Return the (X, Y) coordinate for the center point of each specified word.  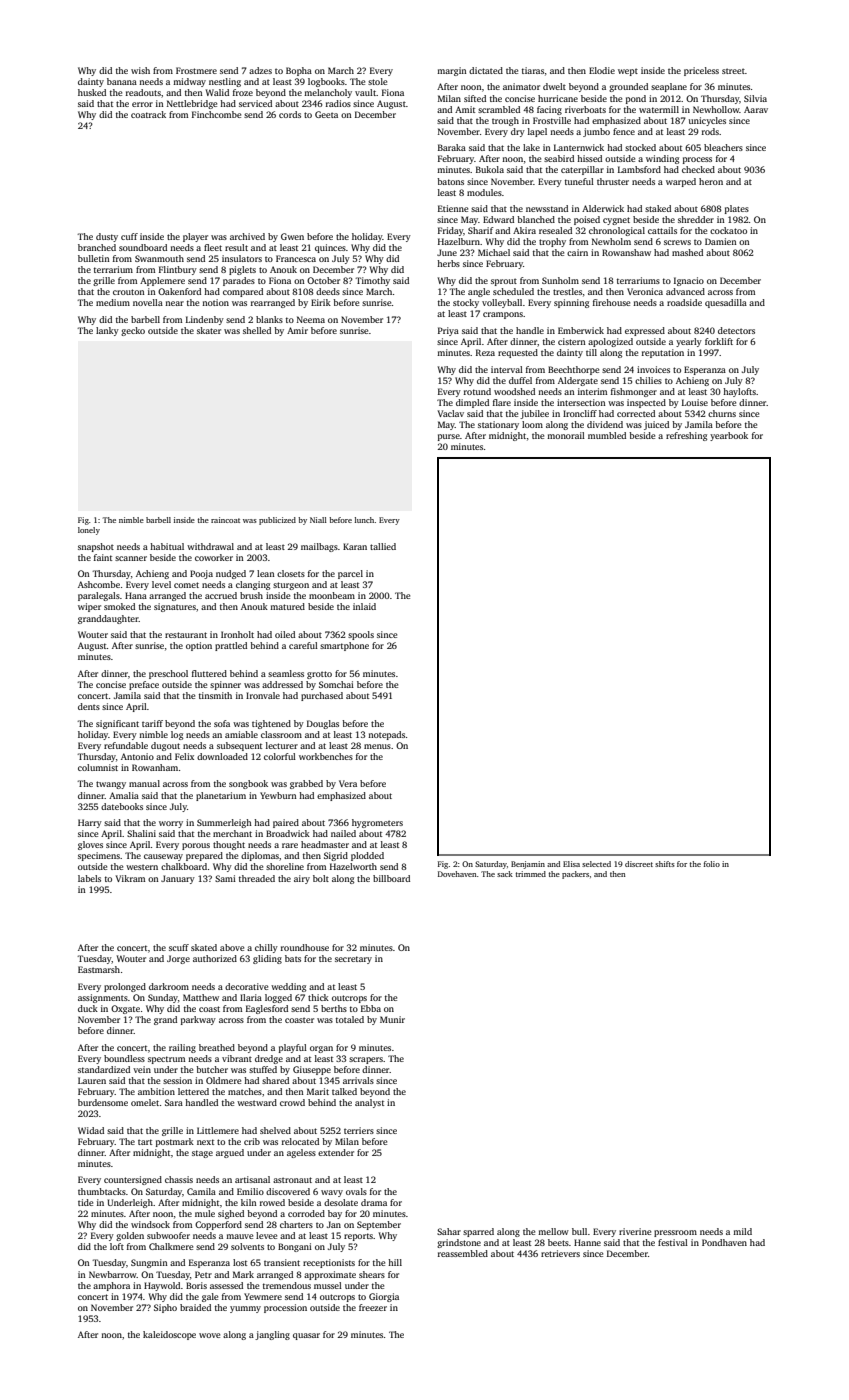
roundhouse (305, 947)
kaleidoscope (169, 1335)
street (733, 71)
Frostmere (196, 70)
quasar (306, 1336)
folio (712, 864)
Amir (297, 330)
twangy (111, 785)
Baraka (452, 147)
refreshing (686, 436)
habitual (167, 546)
